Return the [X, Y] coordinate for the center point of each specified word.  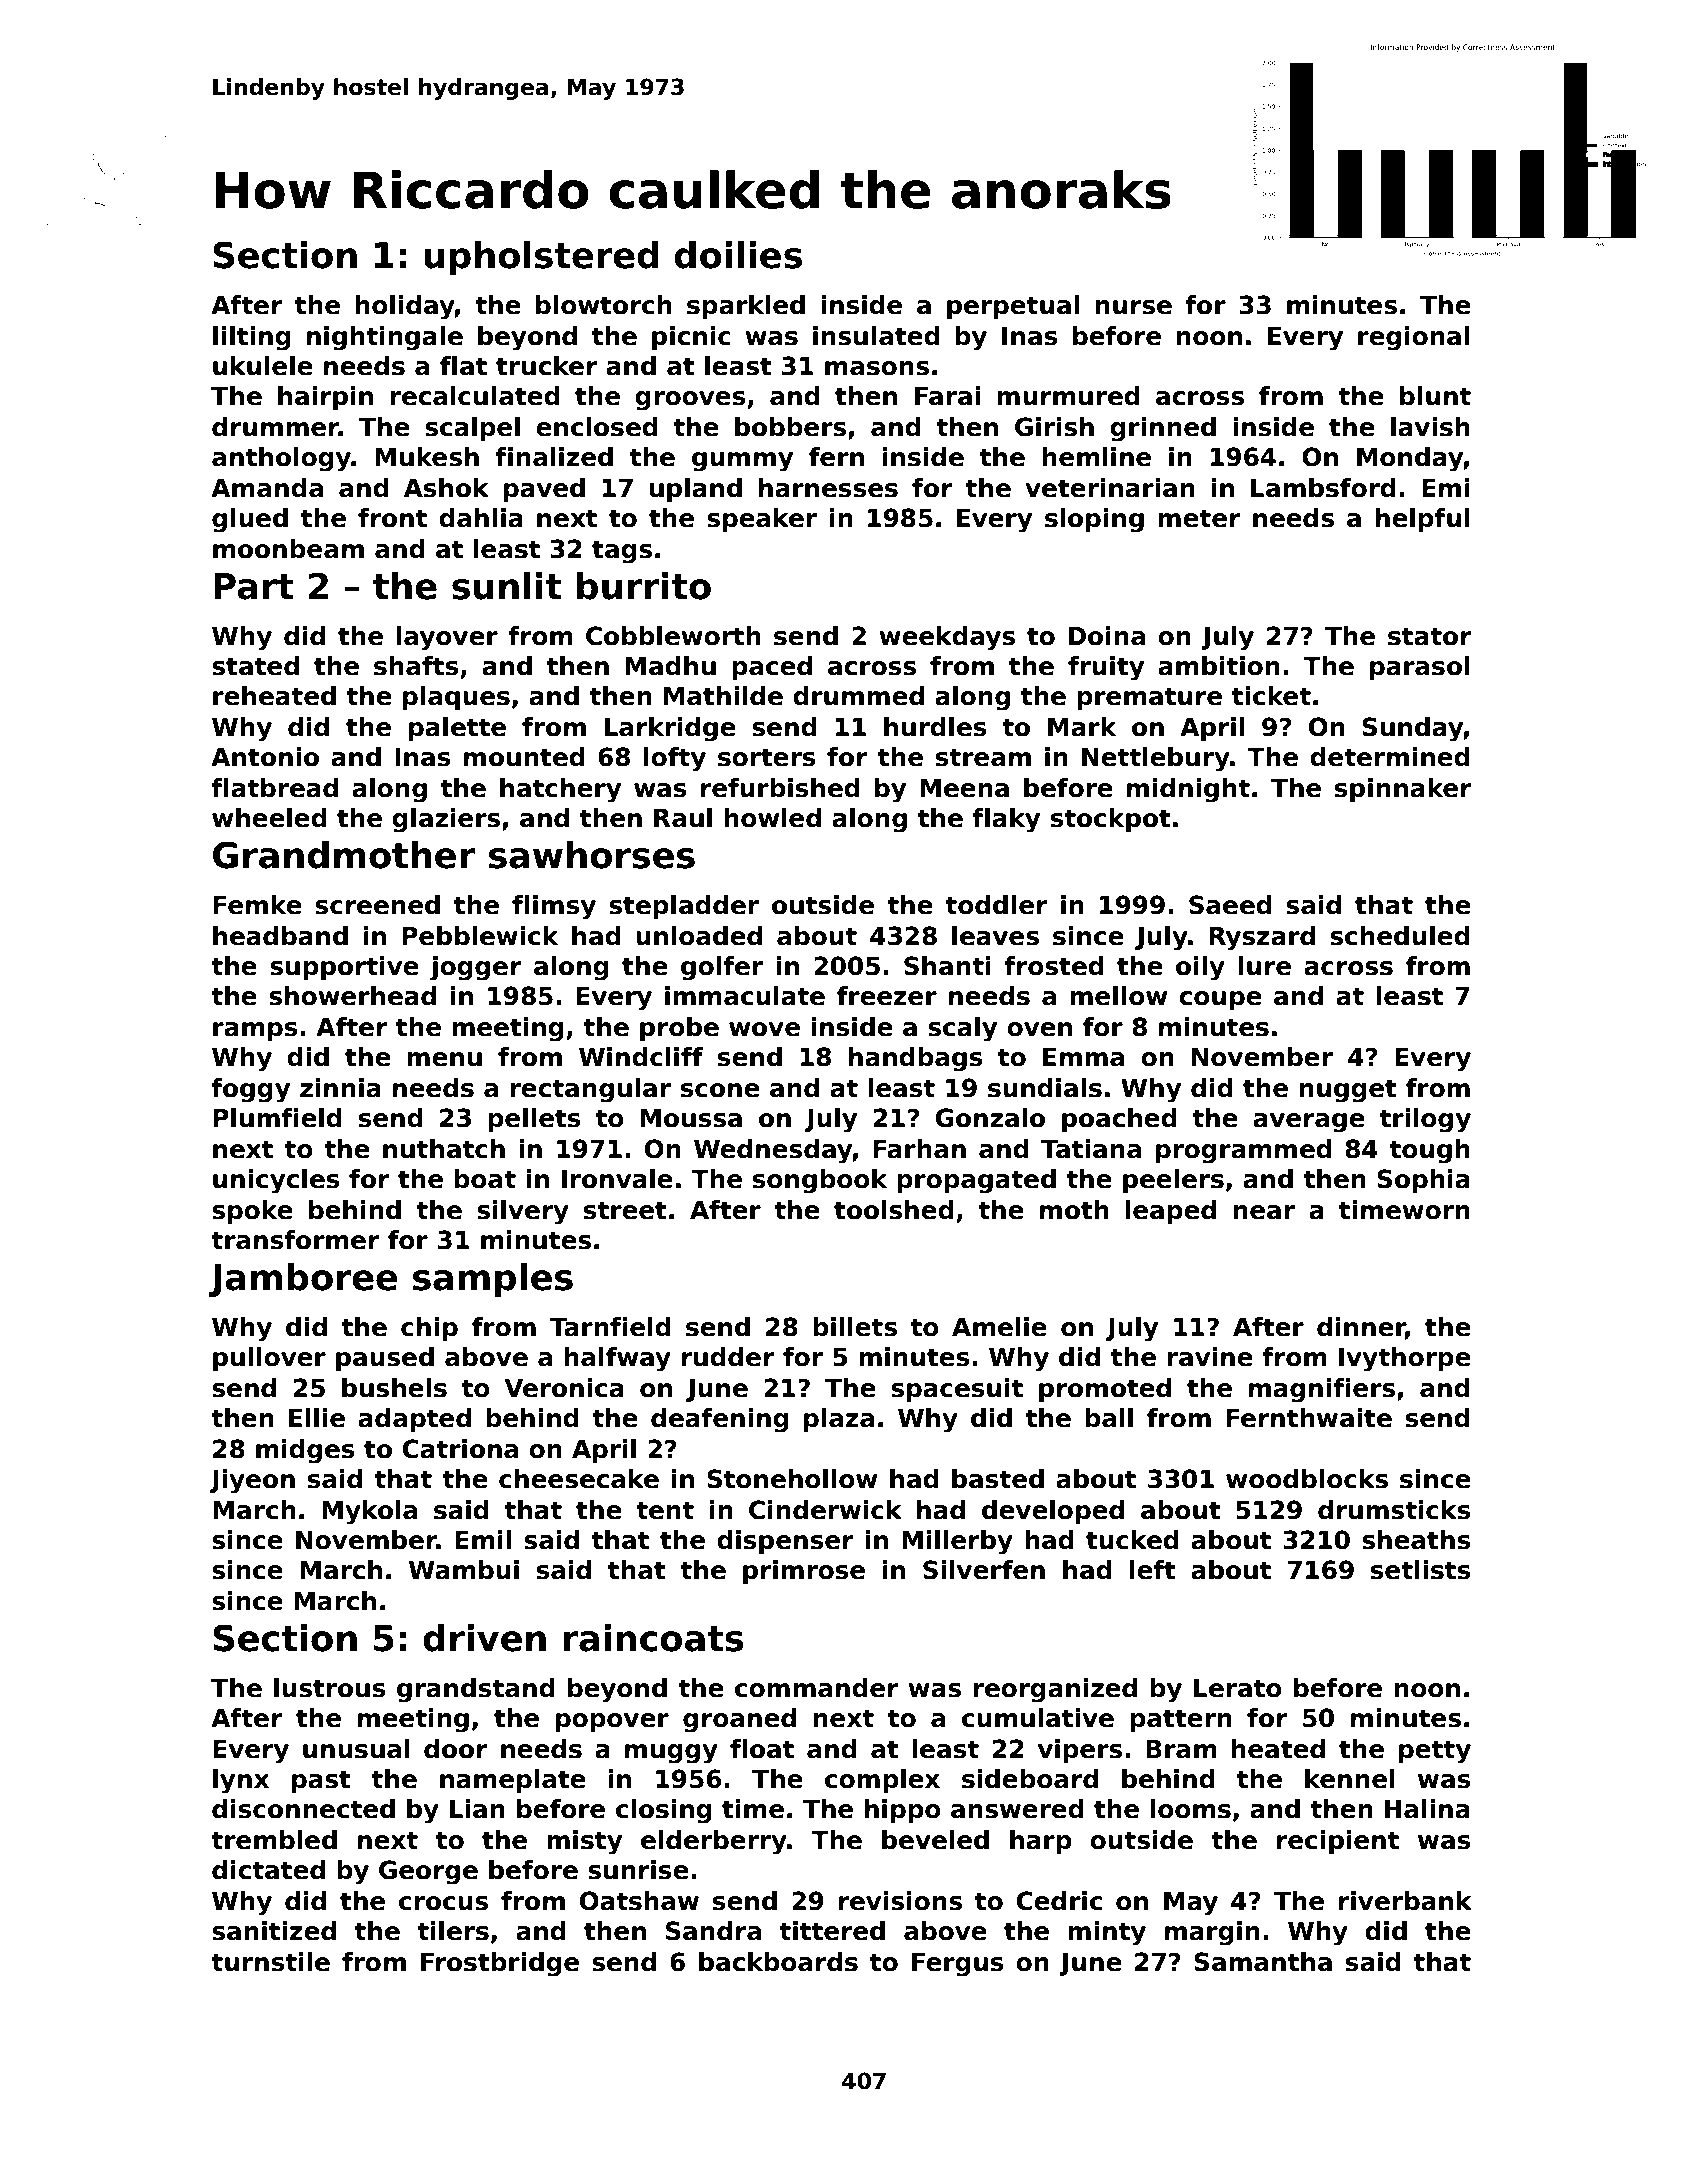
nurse [1133, 307]
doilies [738, 255]
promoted [1105, 1390]
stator [1429, 636]
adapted [414, 1420]
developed [1053, 1512]
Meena [964, 788]
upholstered [541, 258]
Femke [257, 905]
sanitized [274, 1931]
